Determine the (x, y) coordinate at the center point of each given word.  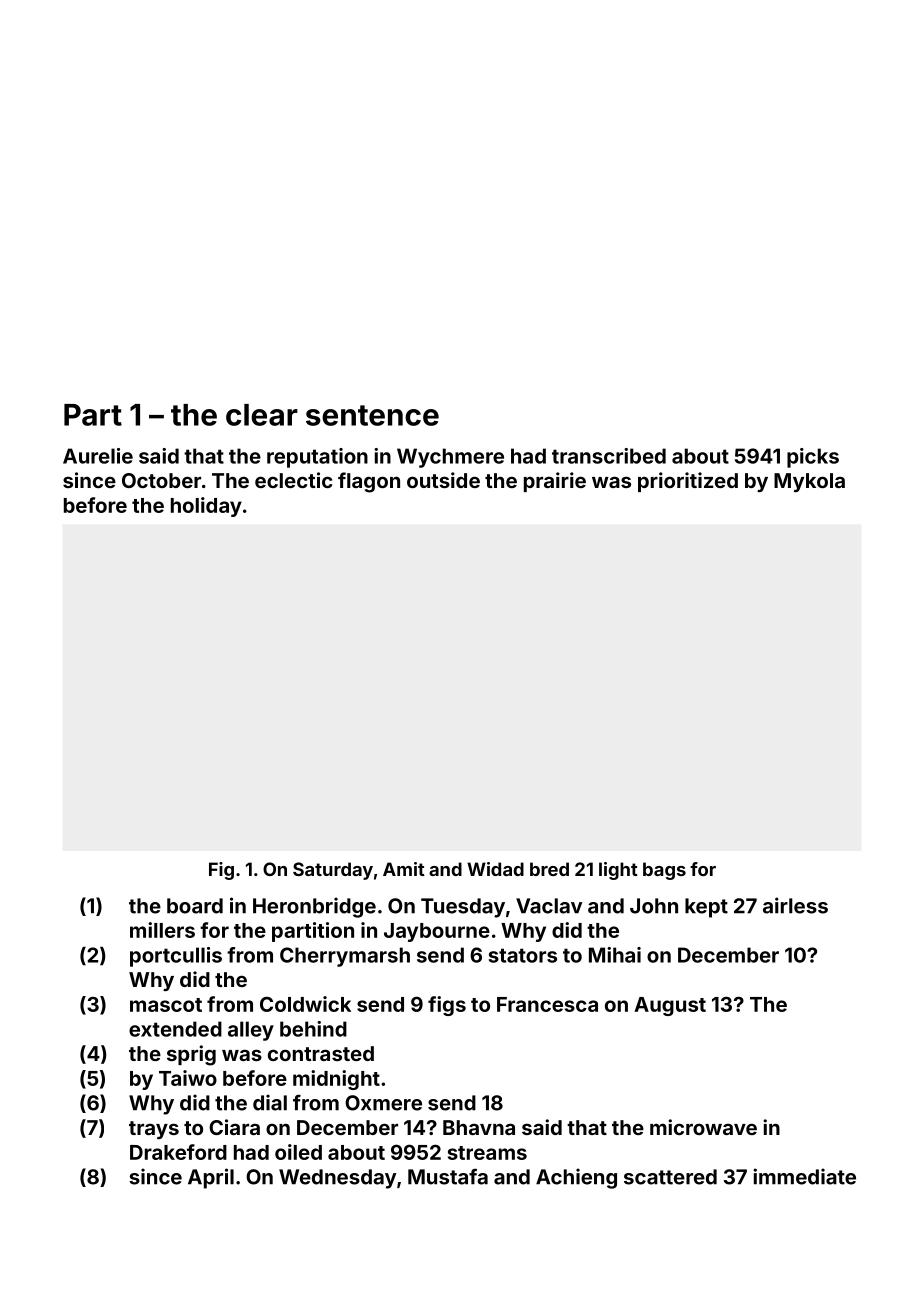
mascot (166, 1005)
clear (262, 415)
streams (487, 1153)
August (670, 1006)
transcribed (609, 456)
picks (813, 458)
